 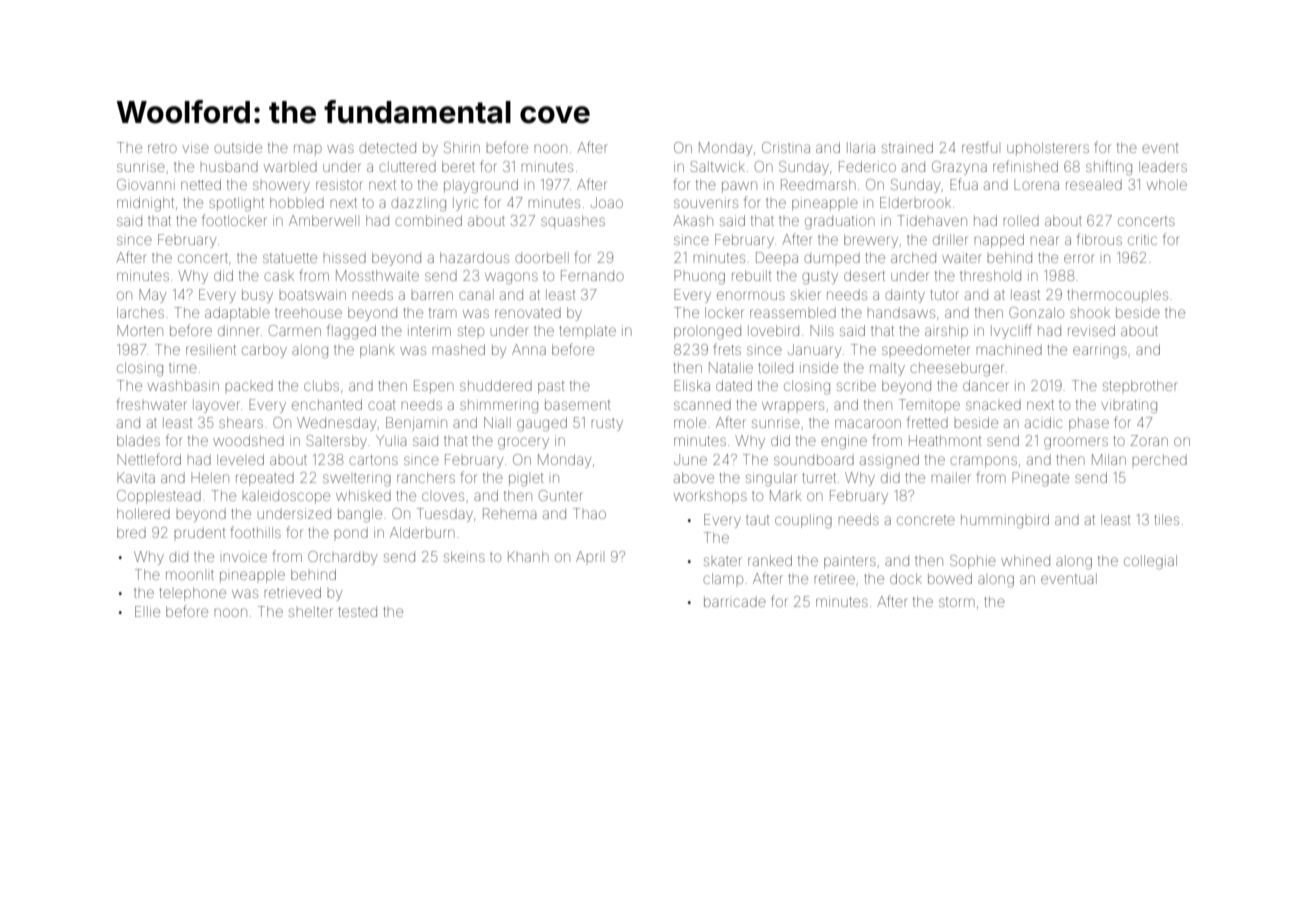 What do you see at coordinates (241, 422) in the page?
I see `shears` at bounding box center [241, 422].
